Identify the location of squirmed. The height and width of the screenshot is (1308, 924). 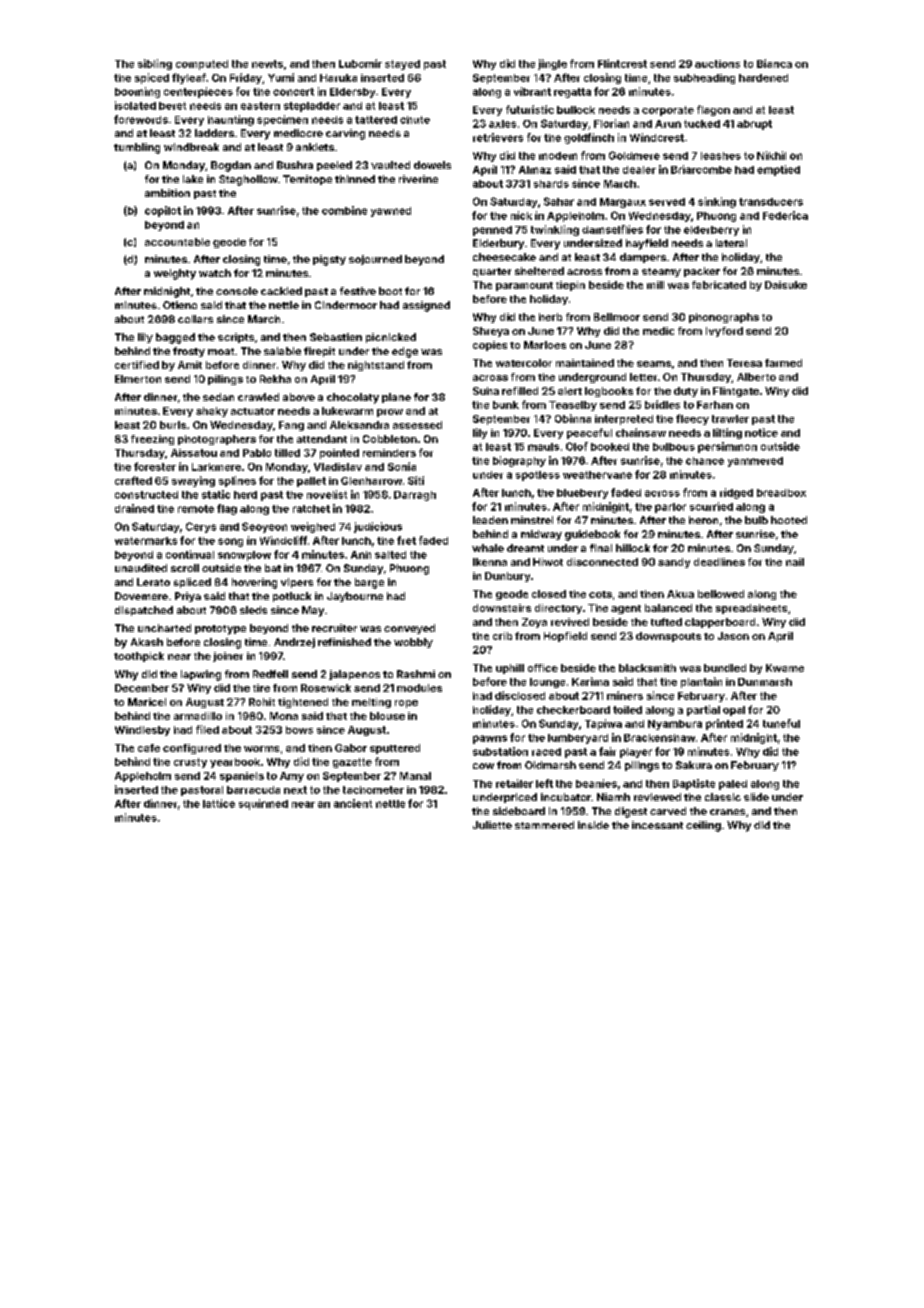
(263, 804).
